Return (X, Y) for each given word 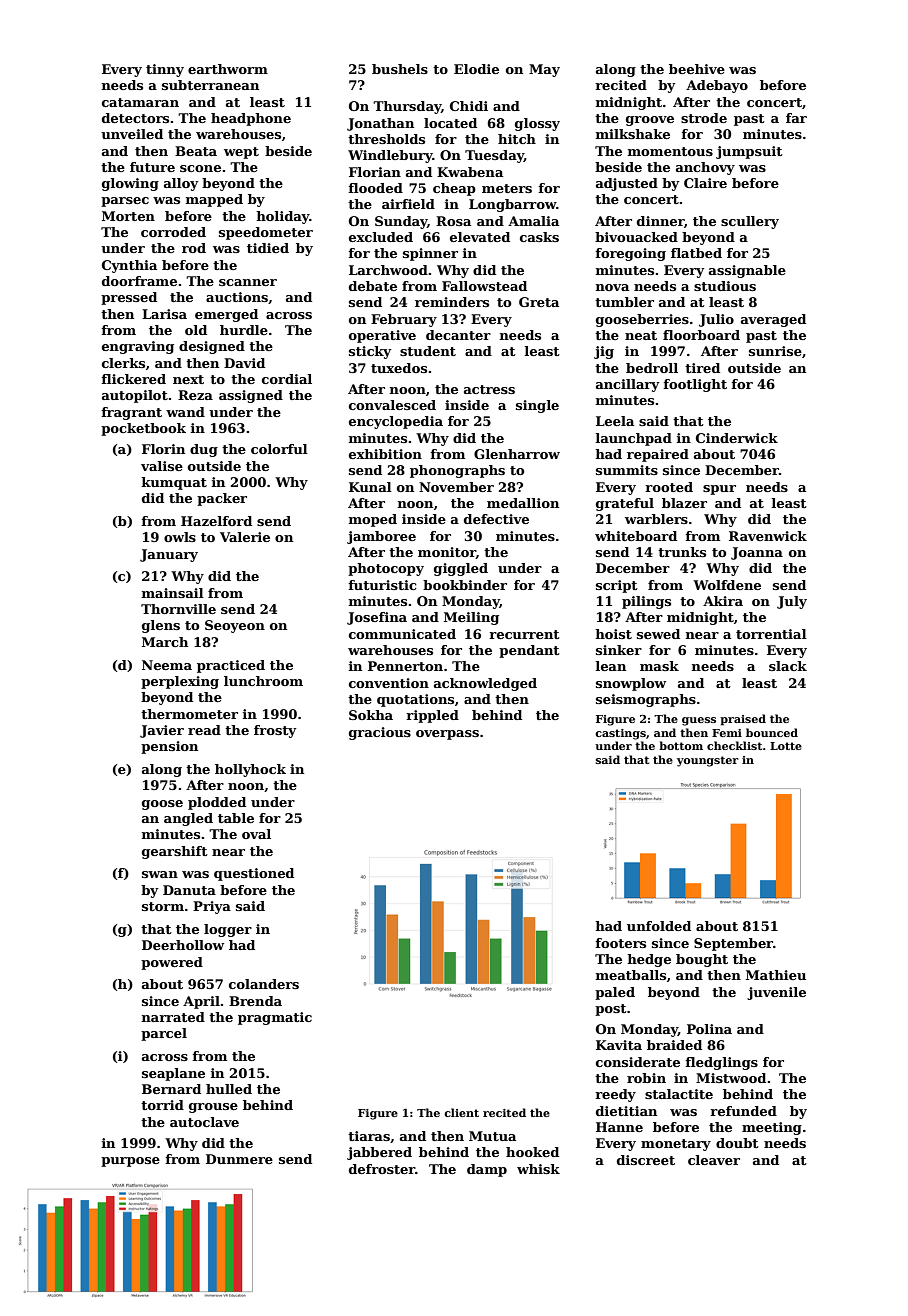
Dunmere (239, 1159)
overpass (447, 735)
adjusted (627, 184)
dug (204, 450)
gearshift (175, 852)
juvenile (776, 993)
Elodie (476, 69)
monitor (447, 553)
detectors (135, 118)
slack (788, 666)
